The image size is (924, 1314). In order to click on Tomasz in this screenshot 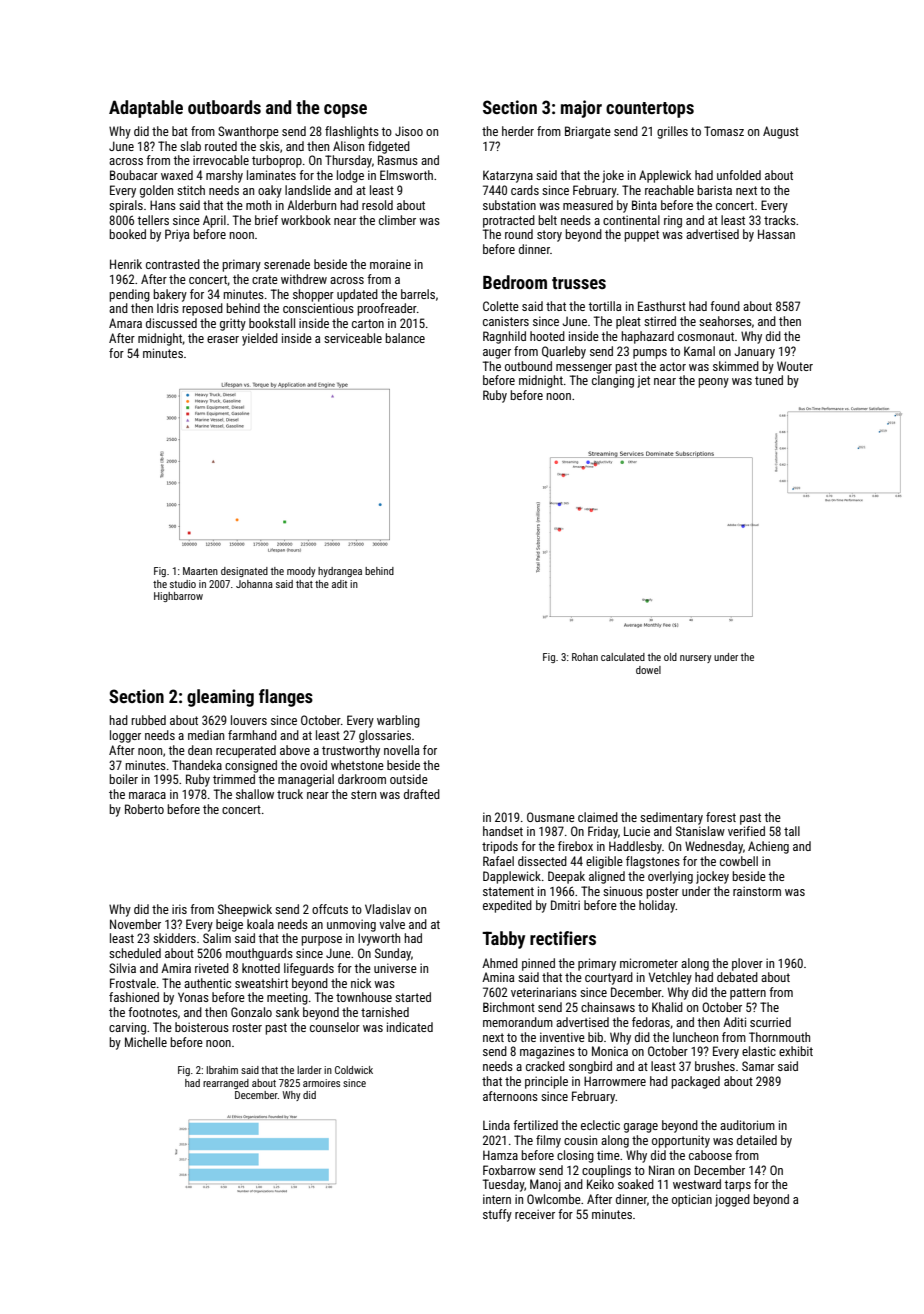, I will do `click(724, 131)`.
